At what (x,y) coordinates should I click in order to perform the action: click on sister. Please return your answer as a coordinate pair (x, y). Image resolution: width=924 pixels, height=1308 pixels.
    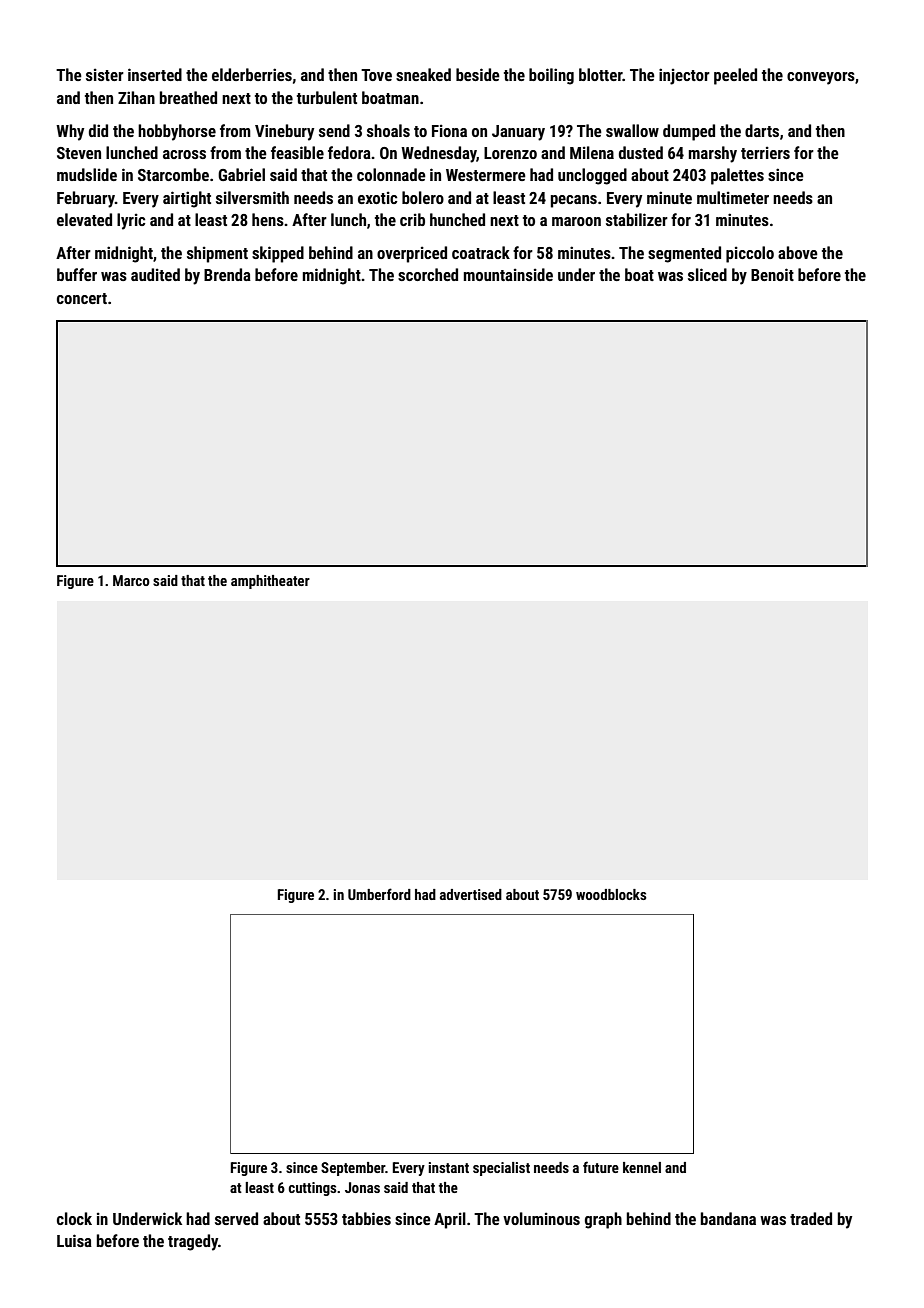
    Looking at the image, I should click on (105, 74).
